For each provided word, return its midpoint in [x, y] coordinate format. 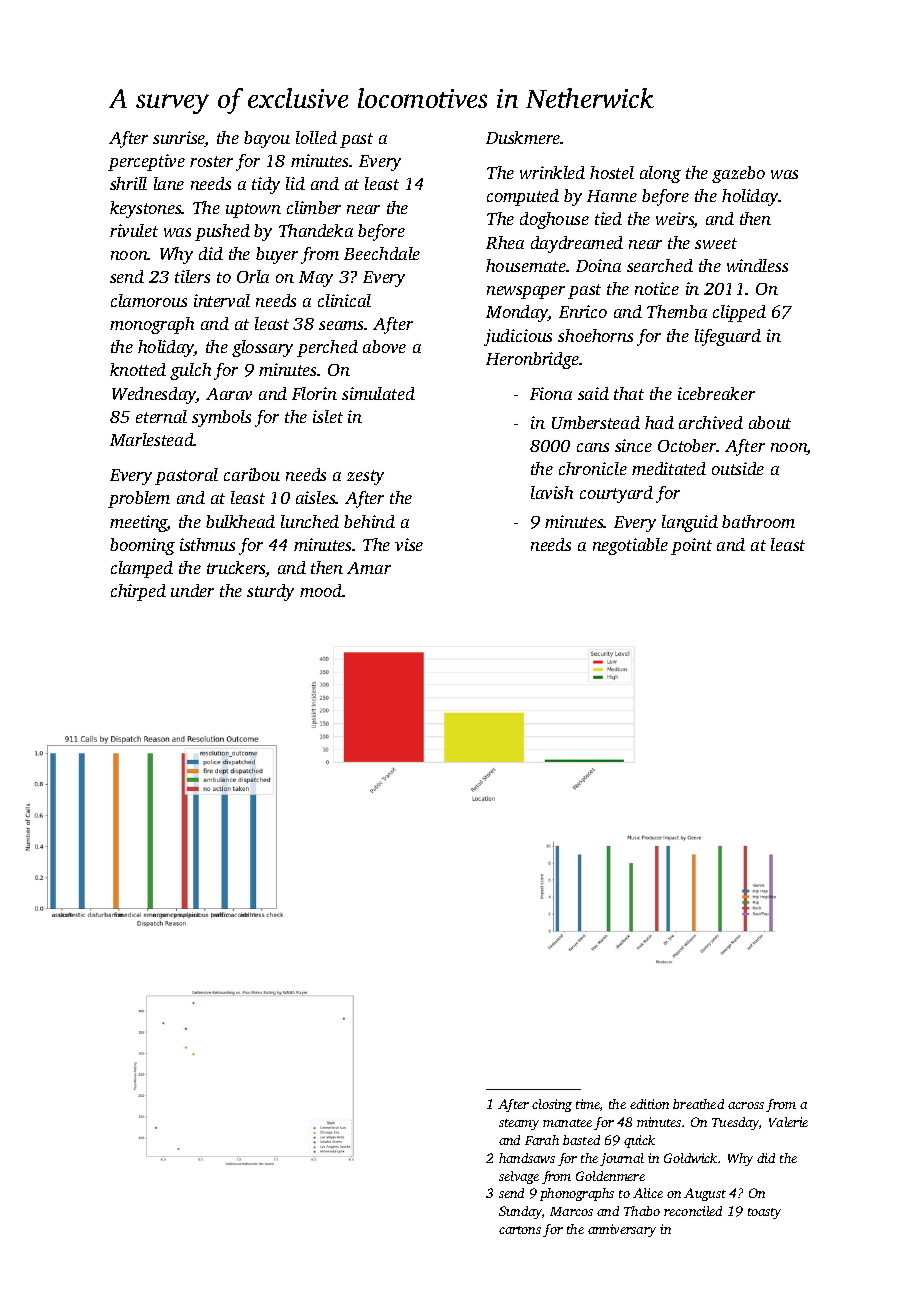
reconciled [693, 1211]
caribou [252, 474]
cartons [520, 1230]
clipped [739, 313]
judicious [518, 337]
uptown [253, 210]
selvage [519, 1177]
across [746, 1105]
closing [552, 1105]
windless [757, 265]
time [588, 1104]
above [384, 346]
